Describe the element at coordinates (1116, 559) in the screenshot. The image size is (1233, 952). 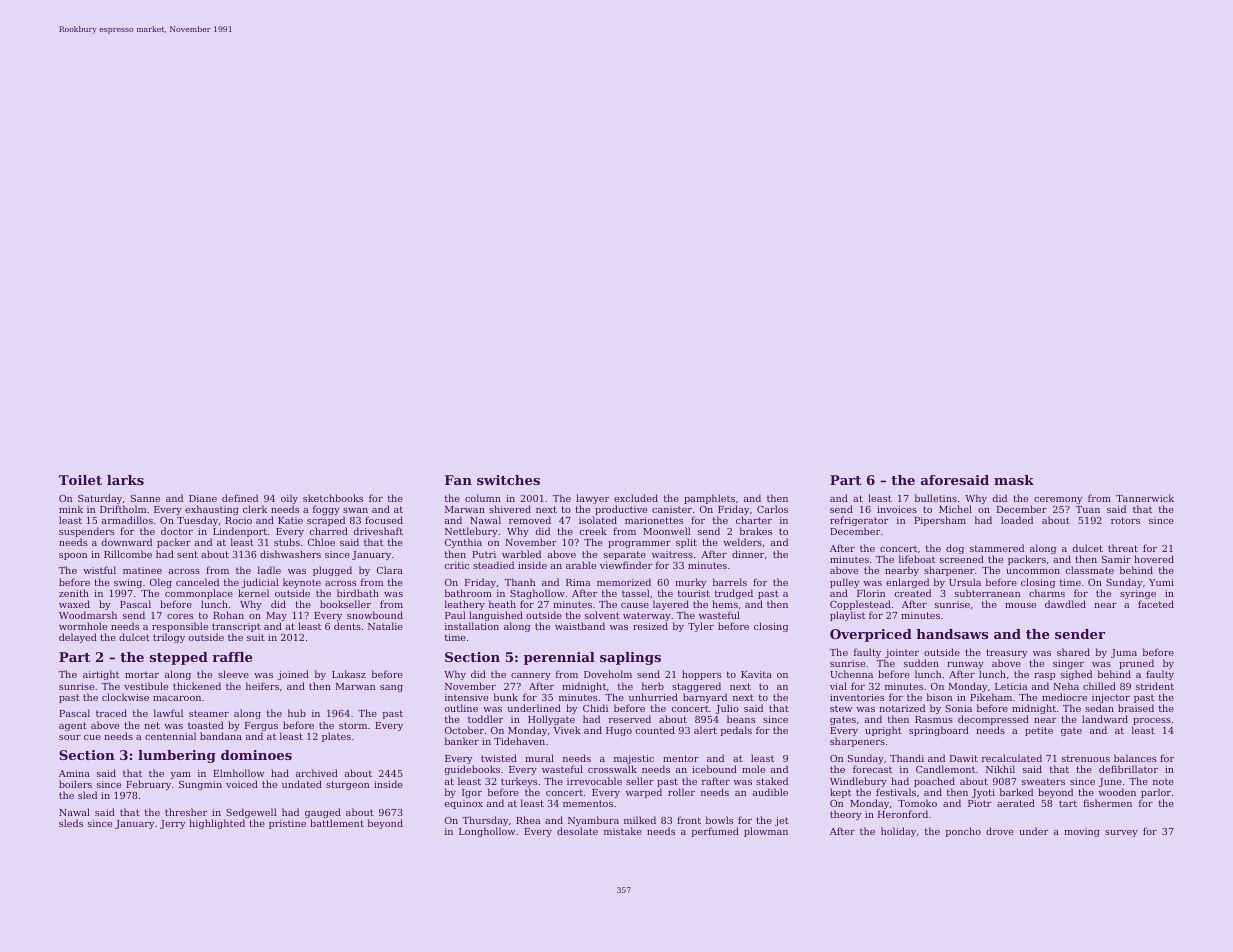
I see `Samir` at that location.
